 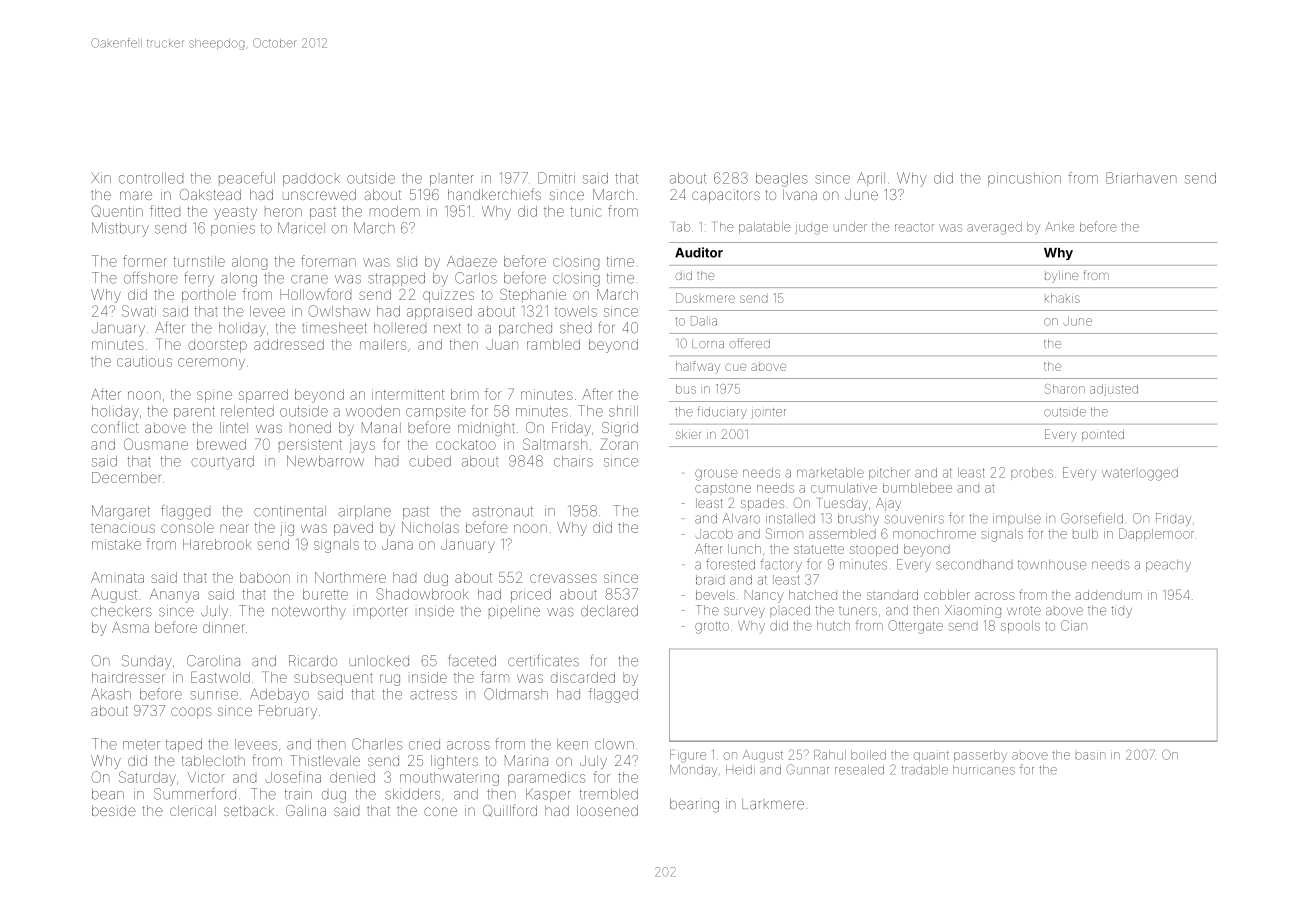 What do you see at coordinates (914, 228) in the screenshot?
I see `reactor` at bounding box center [914, 228].
